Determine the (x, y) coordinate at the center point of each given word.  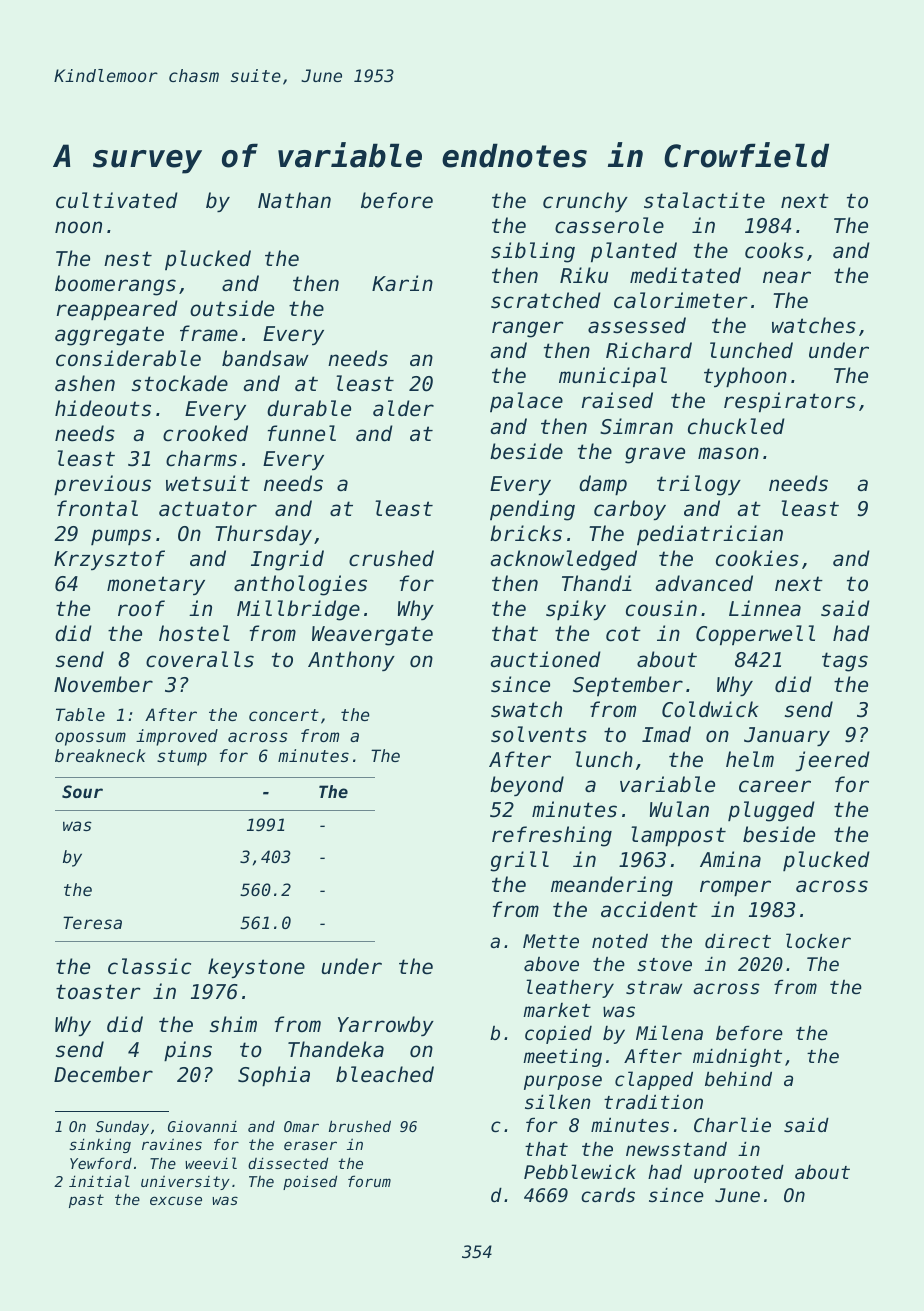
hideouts (103, 408)
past (86, 1201)
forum (369, 1181)
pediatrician (710, 535)
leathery (570, 988)
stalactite (704, 200)
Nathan (294, 200)
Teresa (92, 922)
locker (818, 941)
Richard (649, 350)
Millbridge (298, 610)
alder (403, 408)
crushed (391, 558)
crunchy (585, 202)
